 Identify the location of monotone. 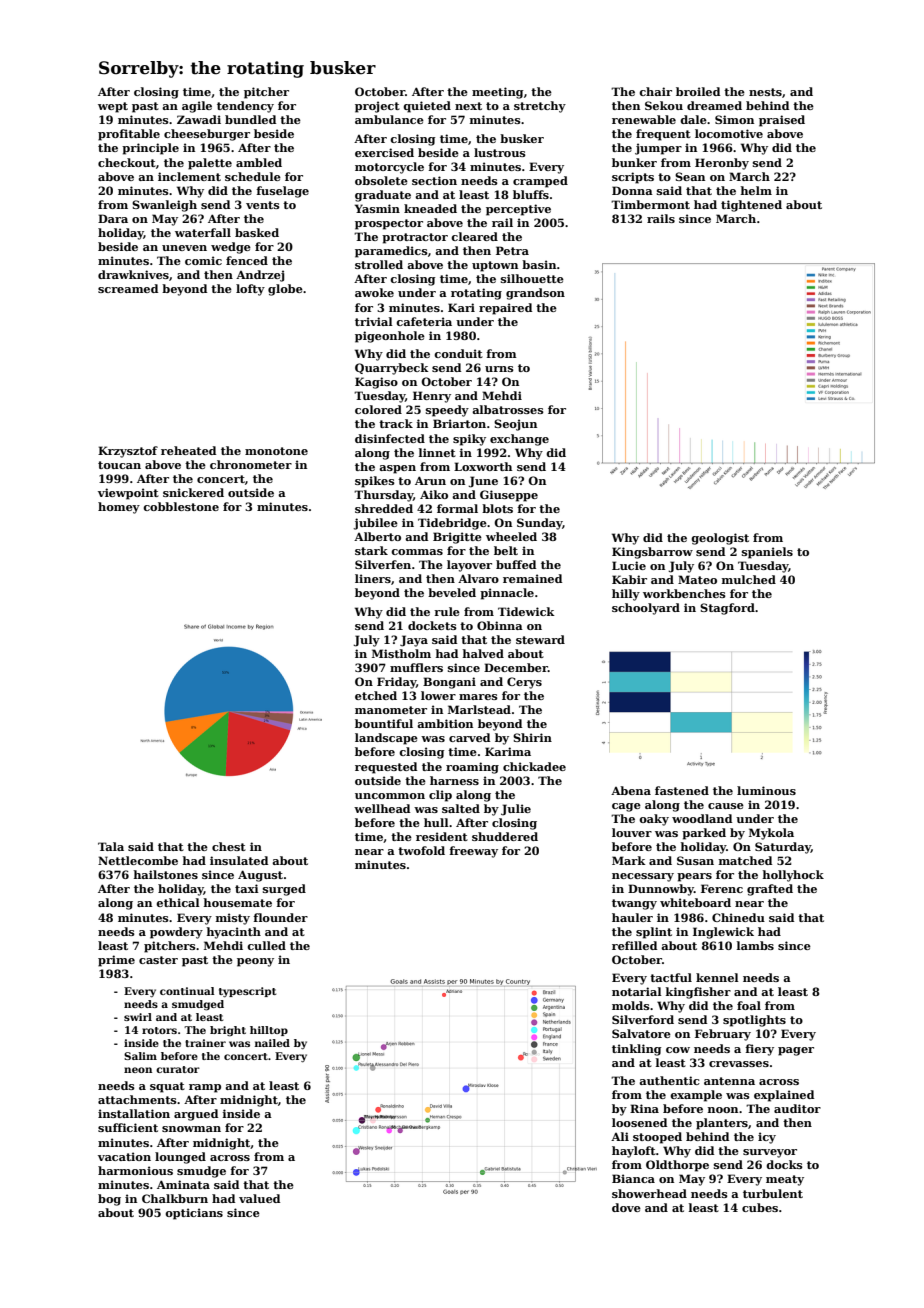
(276, 451).
